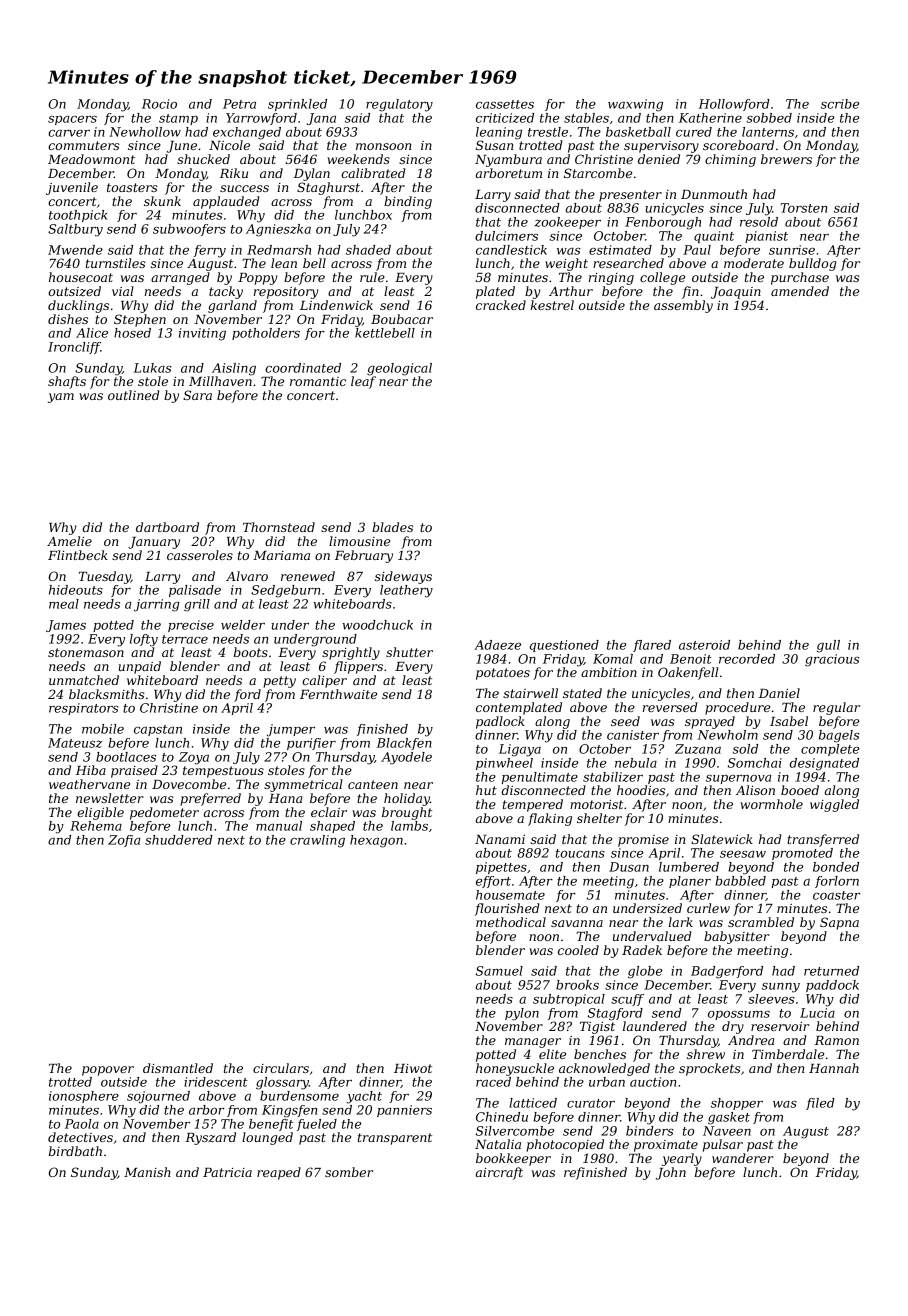 The height and width of the screenshot is (1316, 908). Describe the element at coordinates (200, 555) in the screenshot. I see `casseroles` at that location.
